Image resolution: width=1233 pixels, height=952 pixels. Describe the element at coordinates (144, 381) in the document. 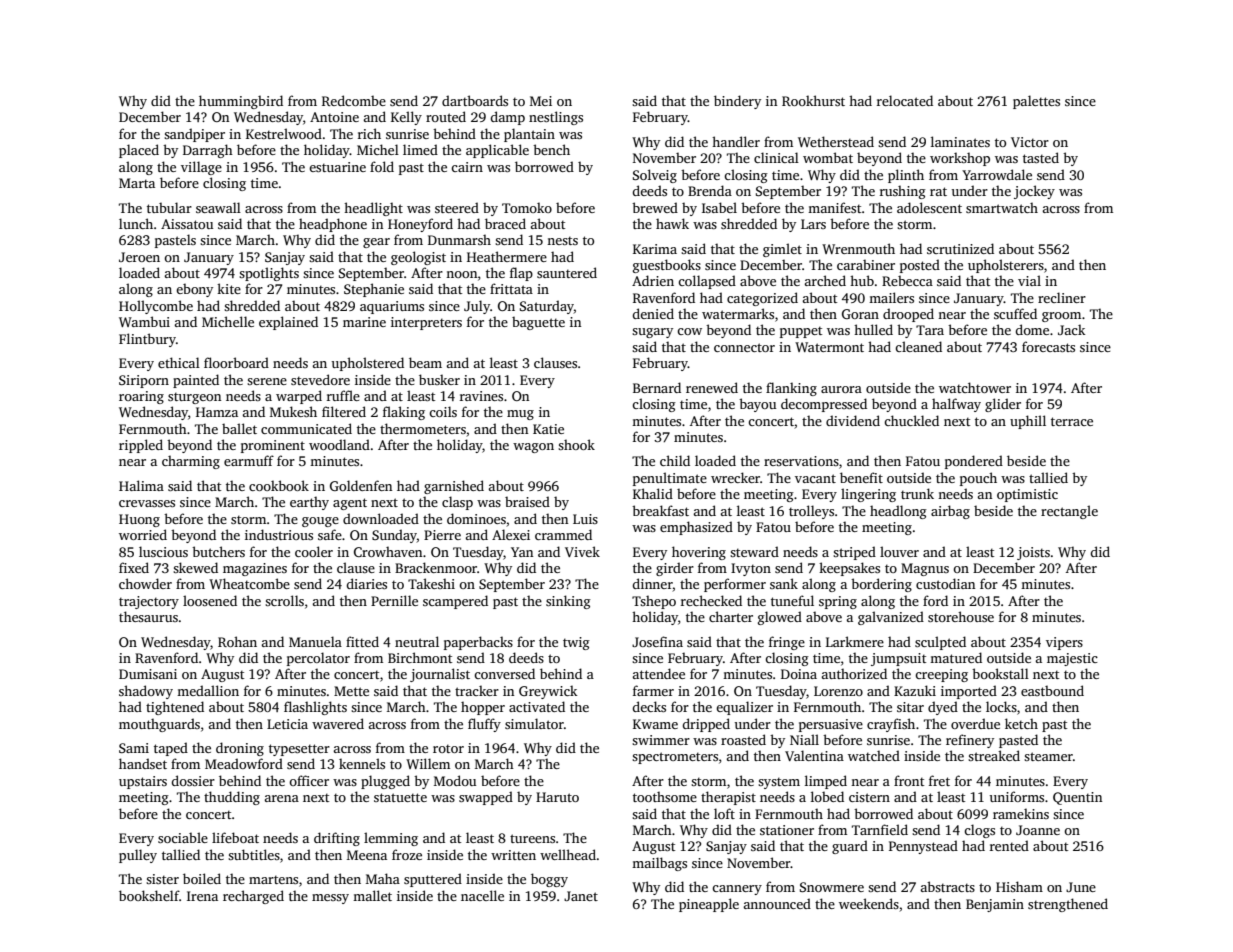

I see `Siriporn` at that location.
